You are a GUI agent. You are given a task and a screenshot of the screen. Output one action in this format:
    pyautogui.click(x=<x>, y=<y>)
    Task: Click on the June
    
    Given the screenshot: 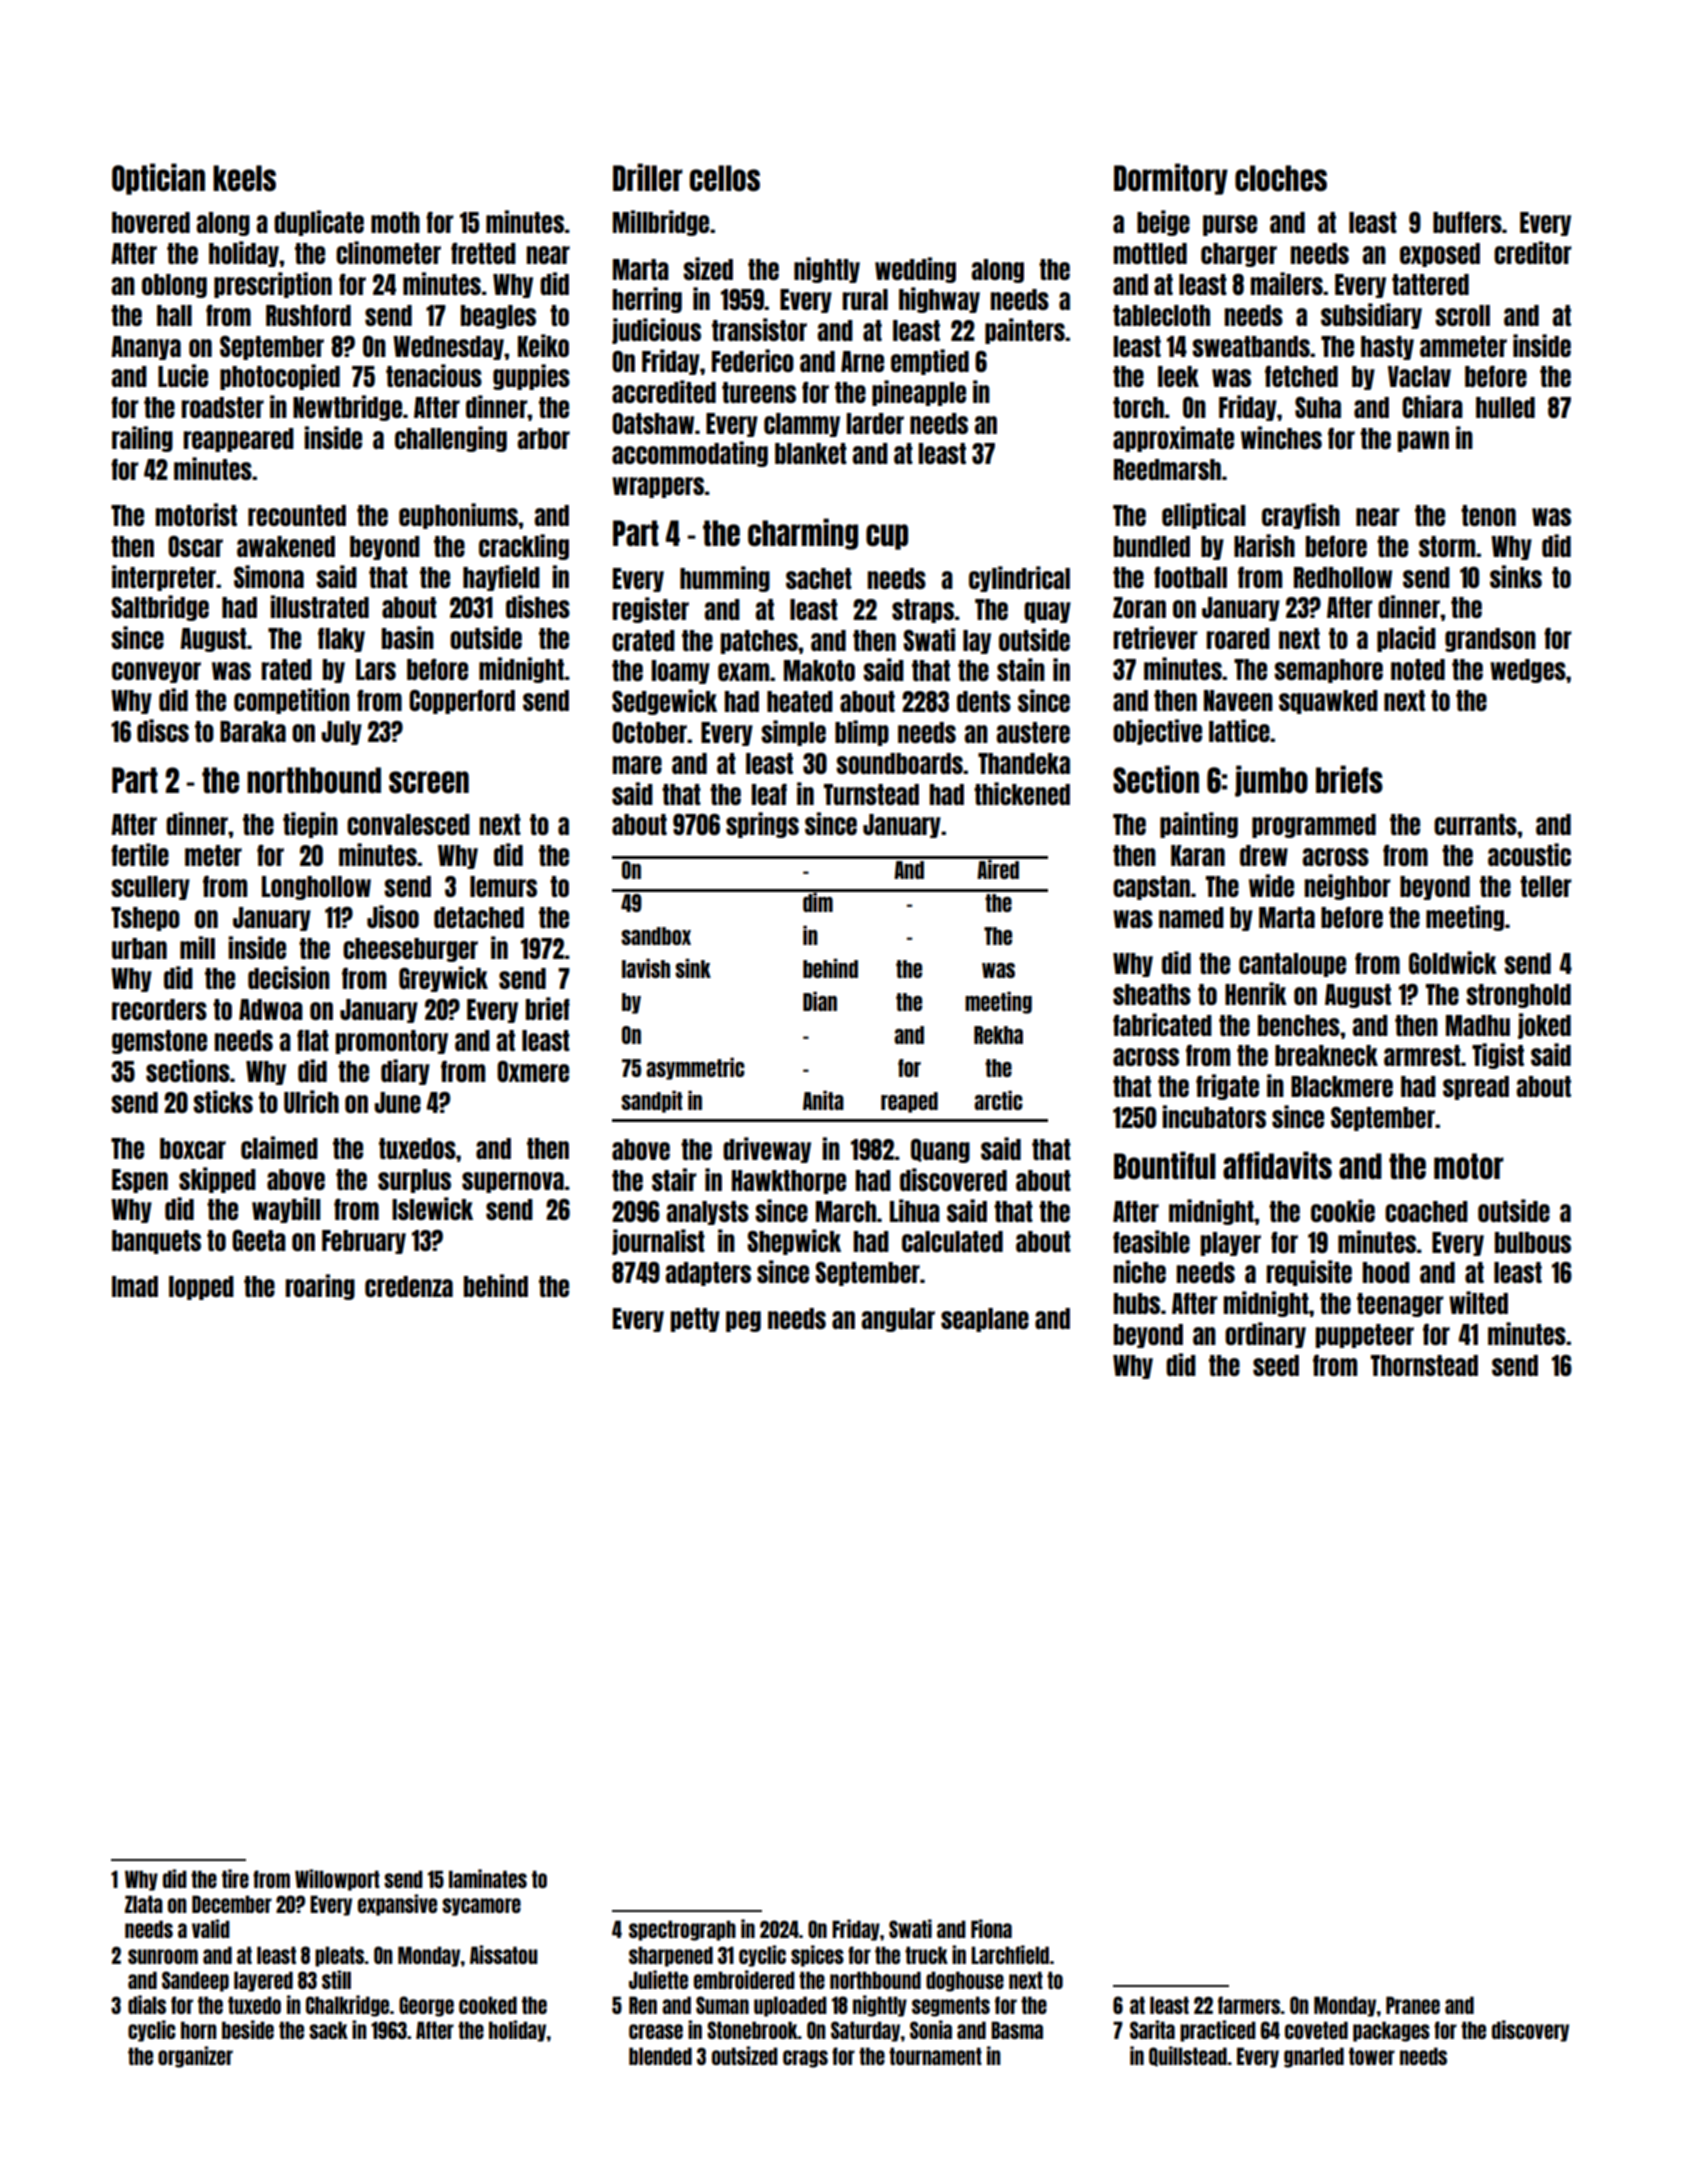 What is the action you would take?
    pyautogui.click(x=397, y=1102)
